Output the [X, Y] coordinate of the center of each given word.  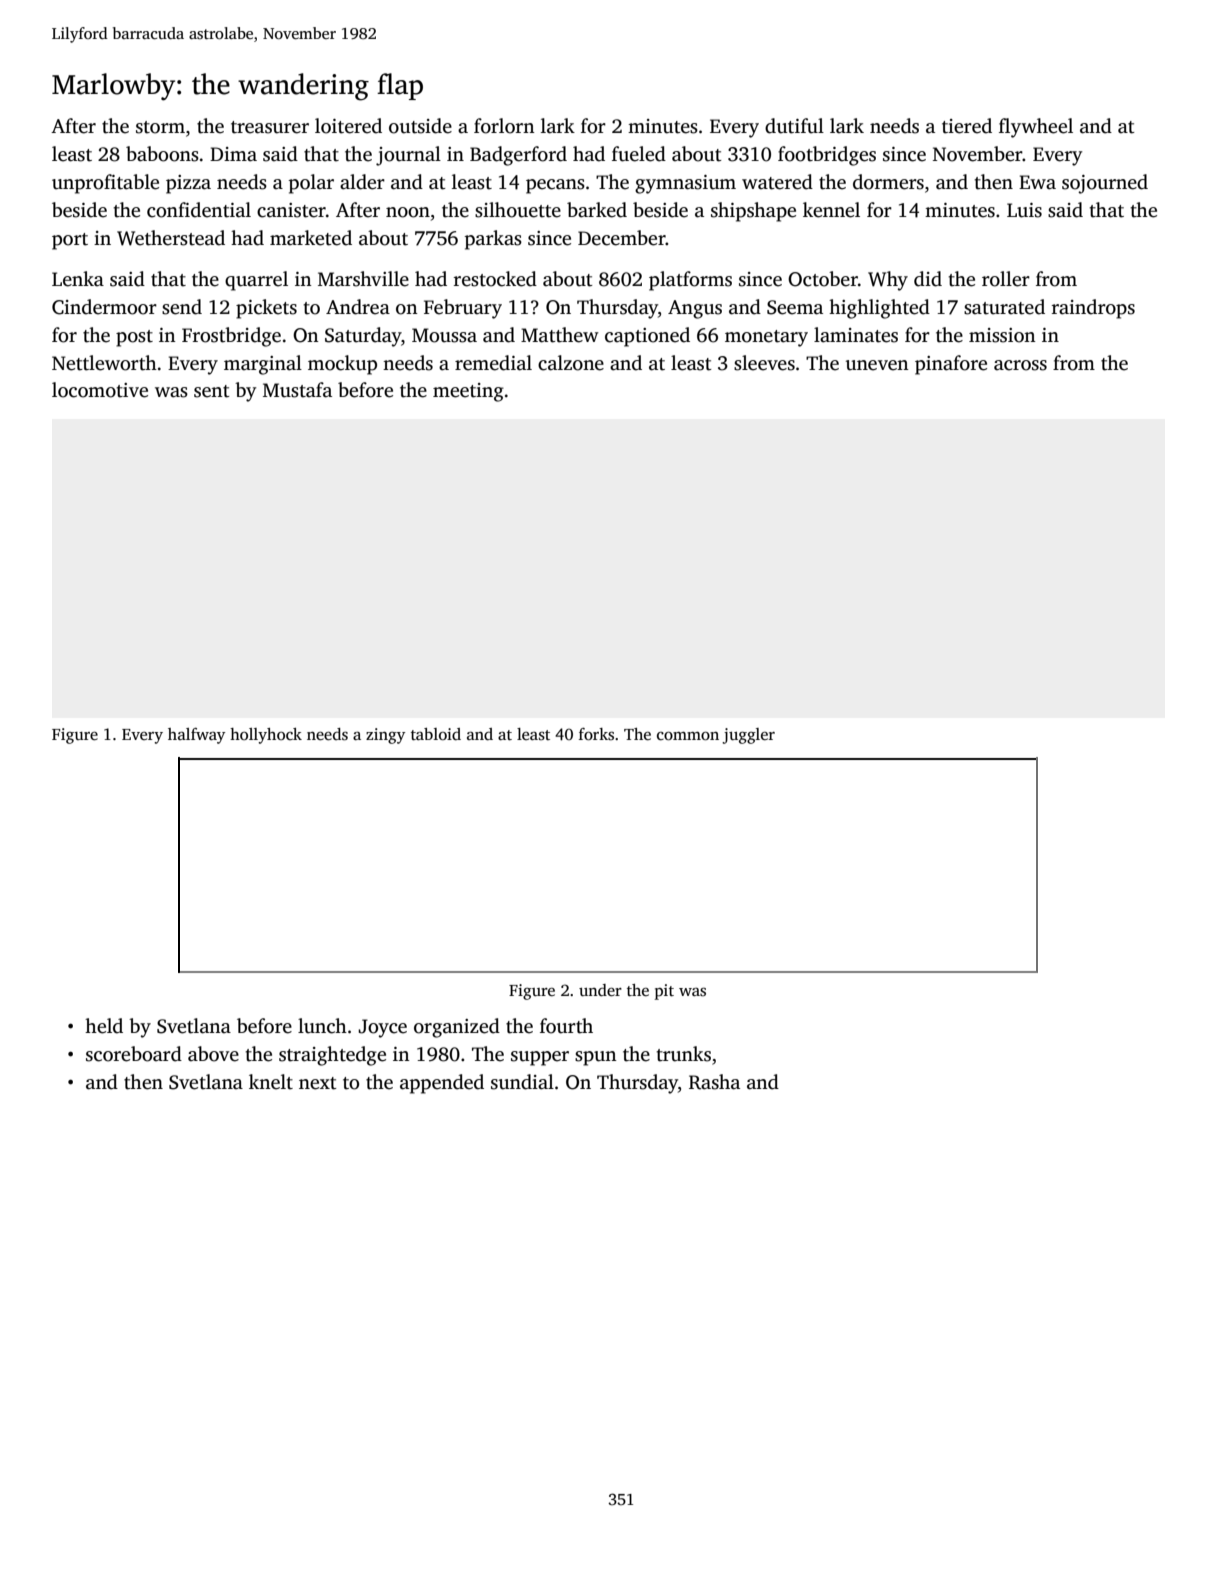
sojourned [1105, 184]
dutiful [794, 126]
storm [160, 127]
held [104, 1026]
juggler [748, 736]
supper [540, 1058]
